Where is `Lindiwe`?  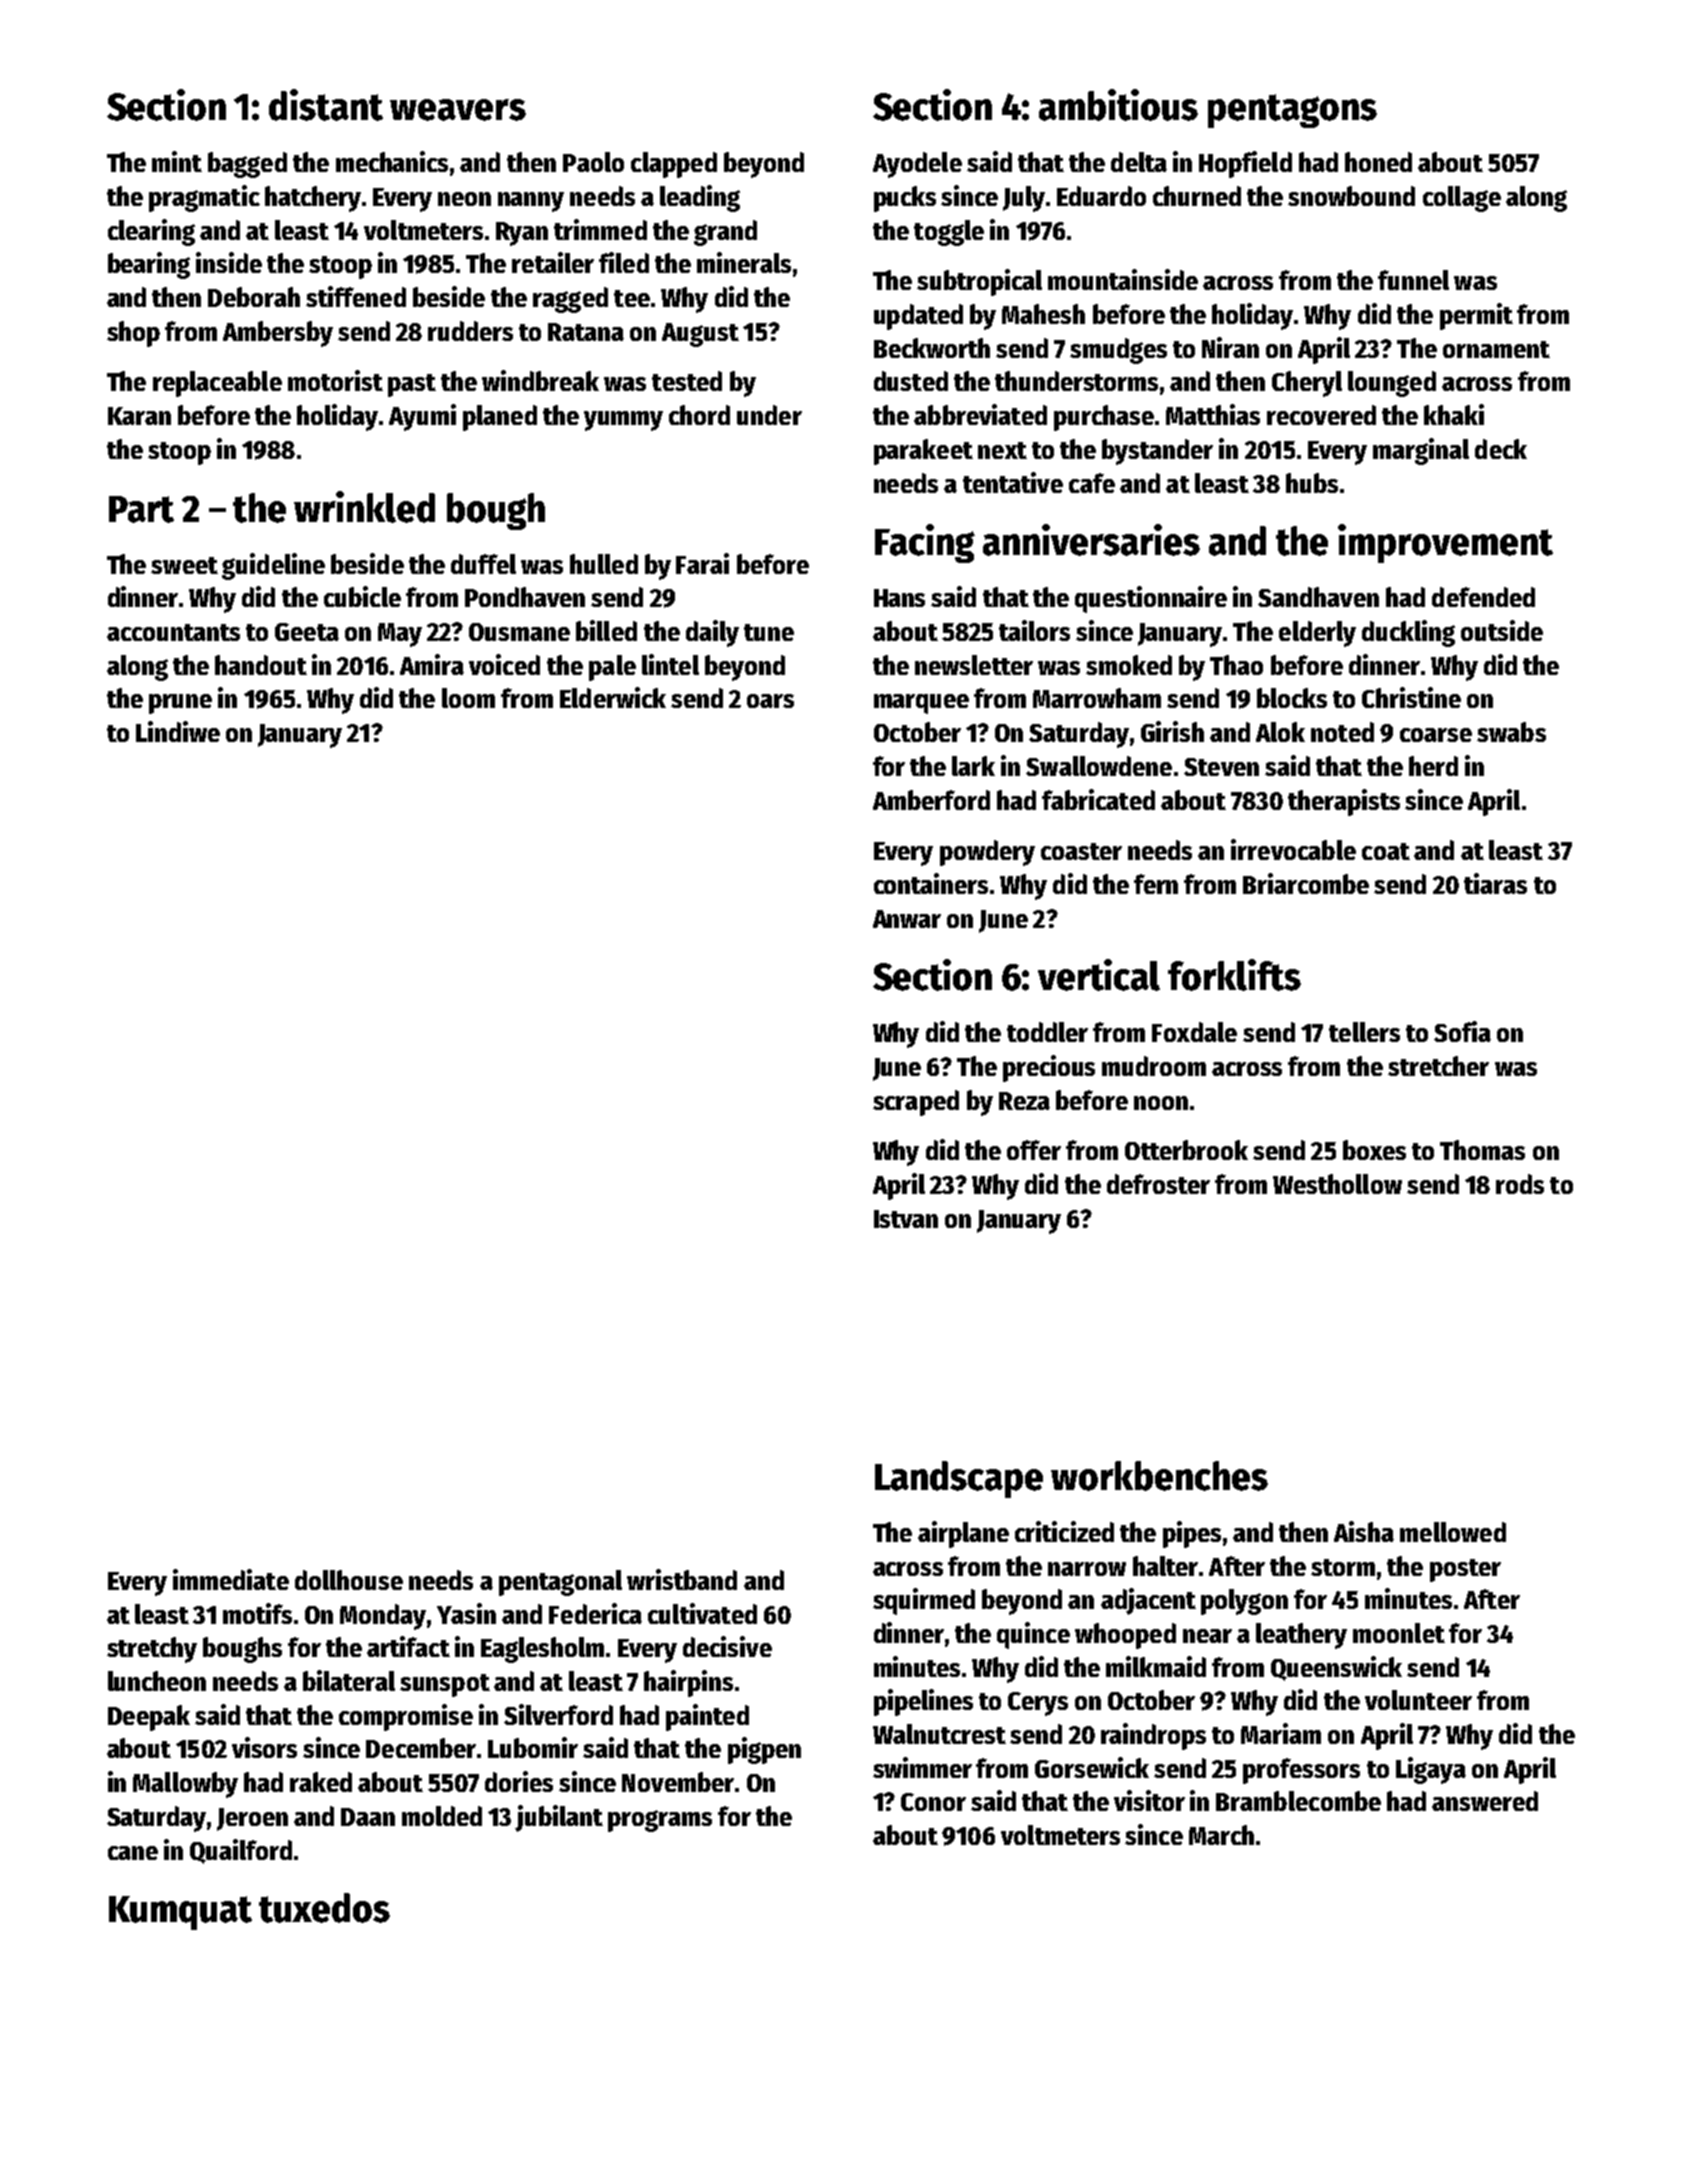
Lindiwe is located at coordinates (178, 731).
